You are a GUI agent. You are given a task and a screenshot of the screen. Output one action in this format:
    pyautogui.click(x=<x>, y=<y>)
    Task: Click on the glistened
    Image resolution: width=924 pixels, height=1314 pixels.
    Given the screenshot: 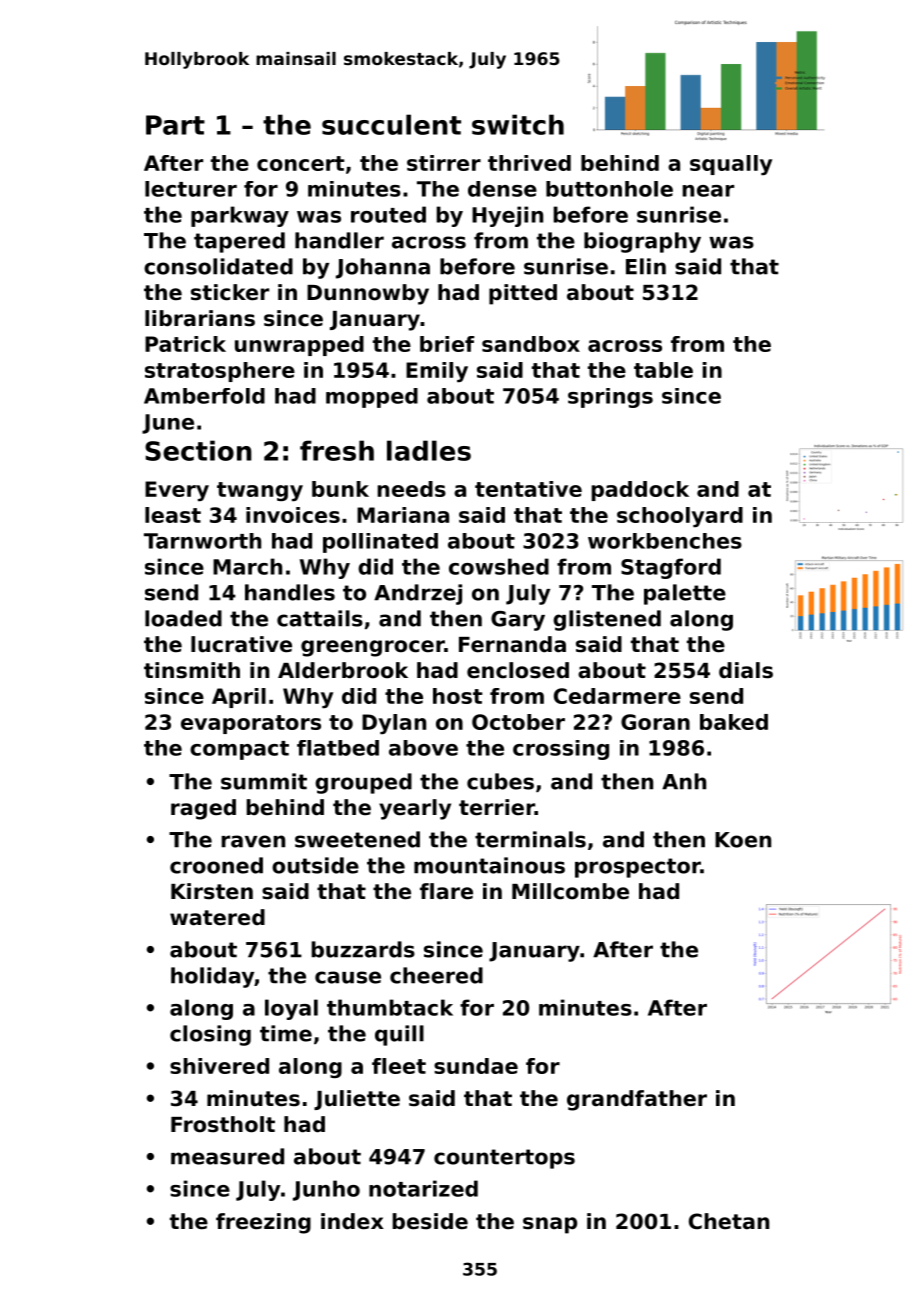 What is the action you would take?
    pyautogui.click(x=607, y=620)
